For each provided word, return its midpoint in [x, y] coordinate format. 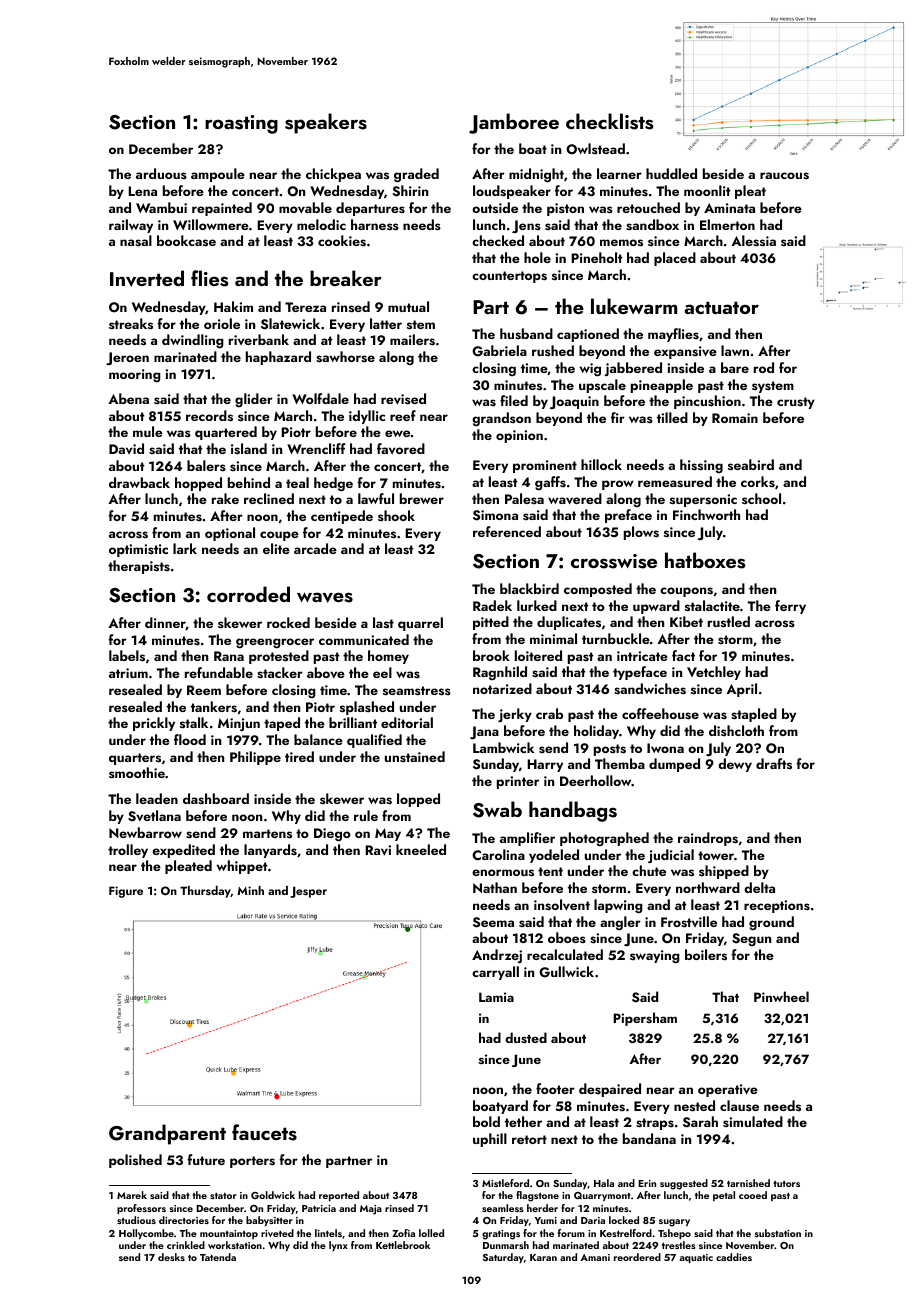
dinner [165, 623]
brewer [422, 498]
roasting [241, 124]
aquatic [696, 1258]
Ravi [378, 850]
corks [758, 482]
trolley [128, 851]
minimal [553, 638]
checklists [610, 121]
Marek [132, 1195]
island [249, 449]
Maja [371, 1210]
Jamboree [514, 123]
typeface [640, 673]
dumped [674, 765]
